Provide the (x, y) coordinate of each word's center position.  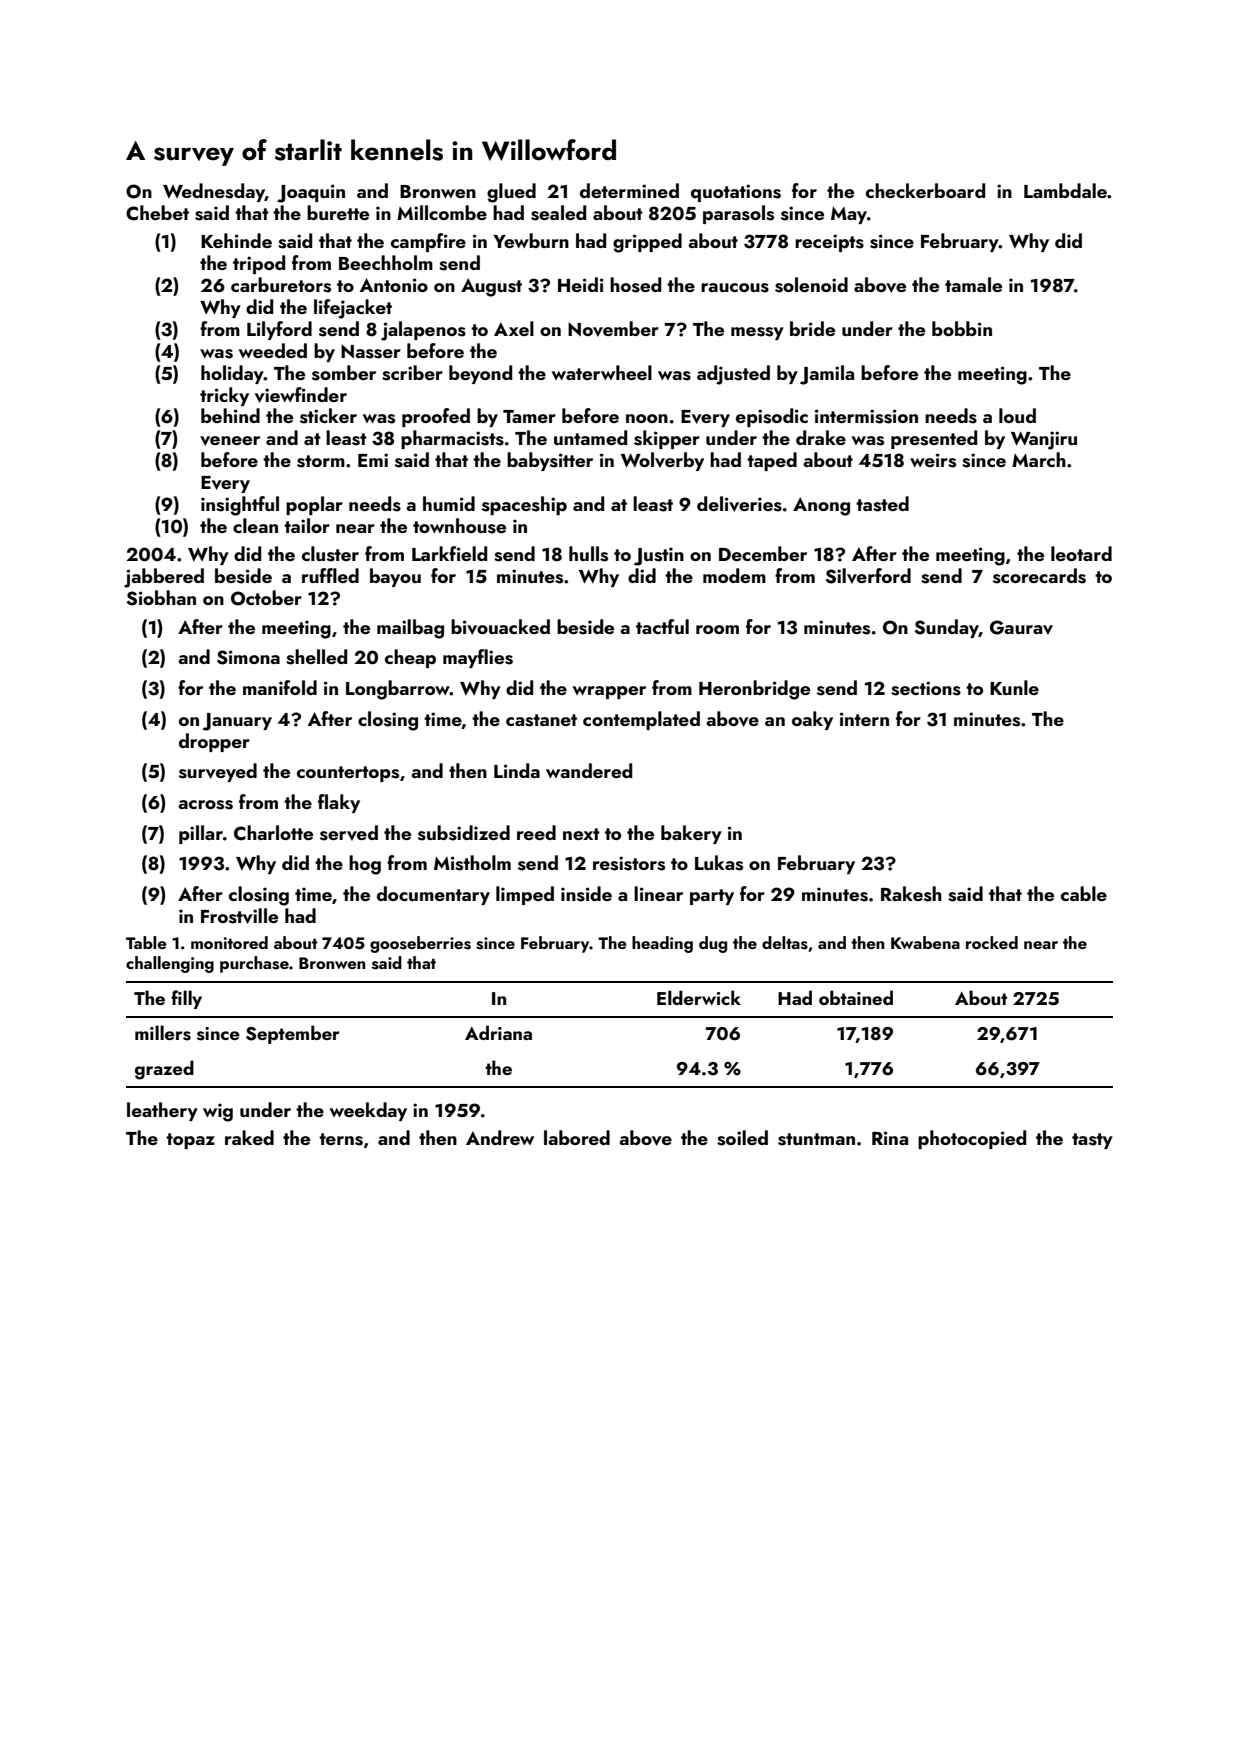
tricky (224, 396)
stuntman (816, 1139)
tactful (662, 626)
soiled (742, 1138)
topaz (190, 1141)
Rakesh (911, 894)
